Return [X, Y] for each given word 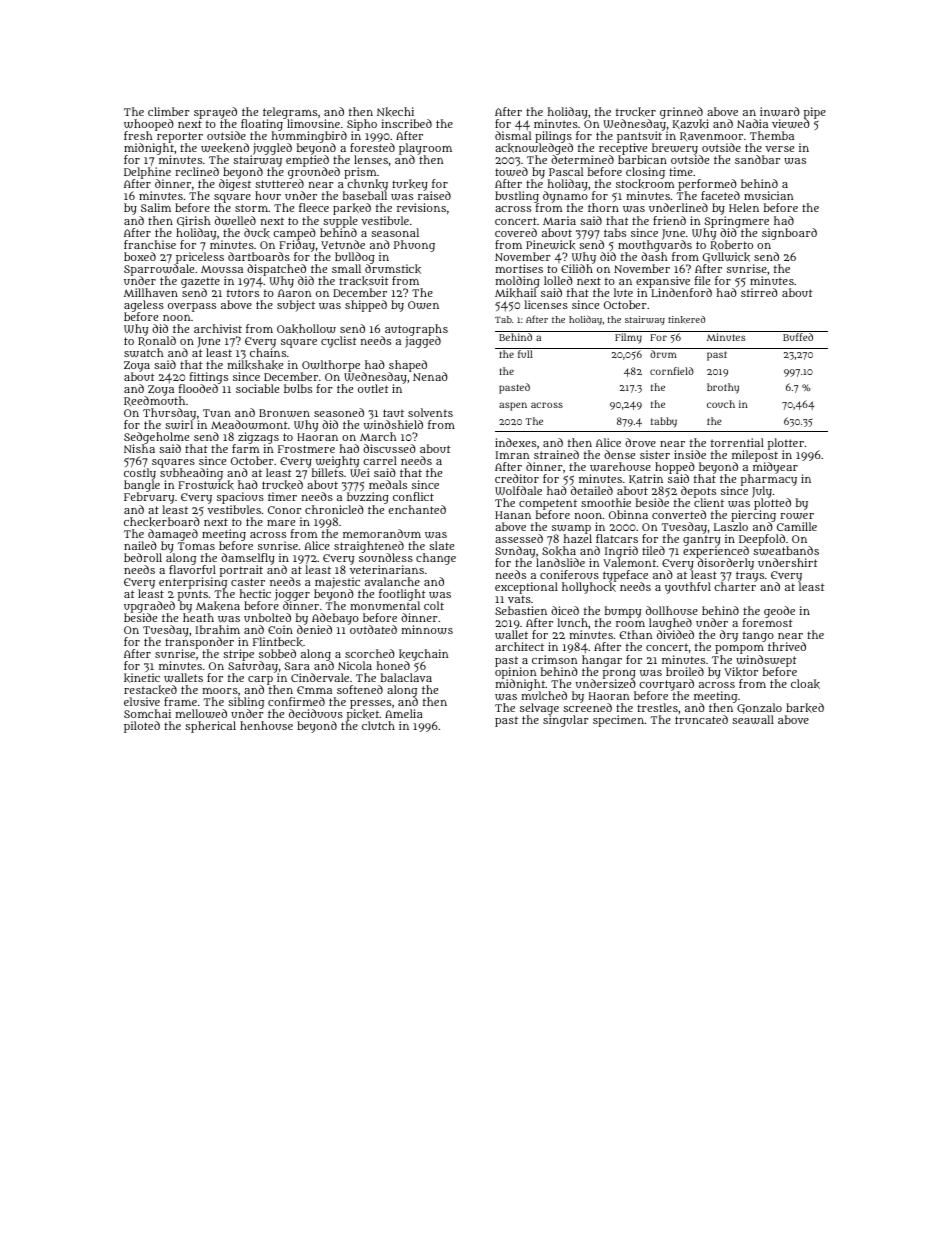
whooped [149, 125]
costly [140, 475]
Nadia [752, 123]
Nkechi [395, 112]
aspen [513, 406]
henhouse [266, 725]
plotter [786, 444]
